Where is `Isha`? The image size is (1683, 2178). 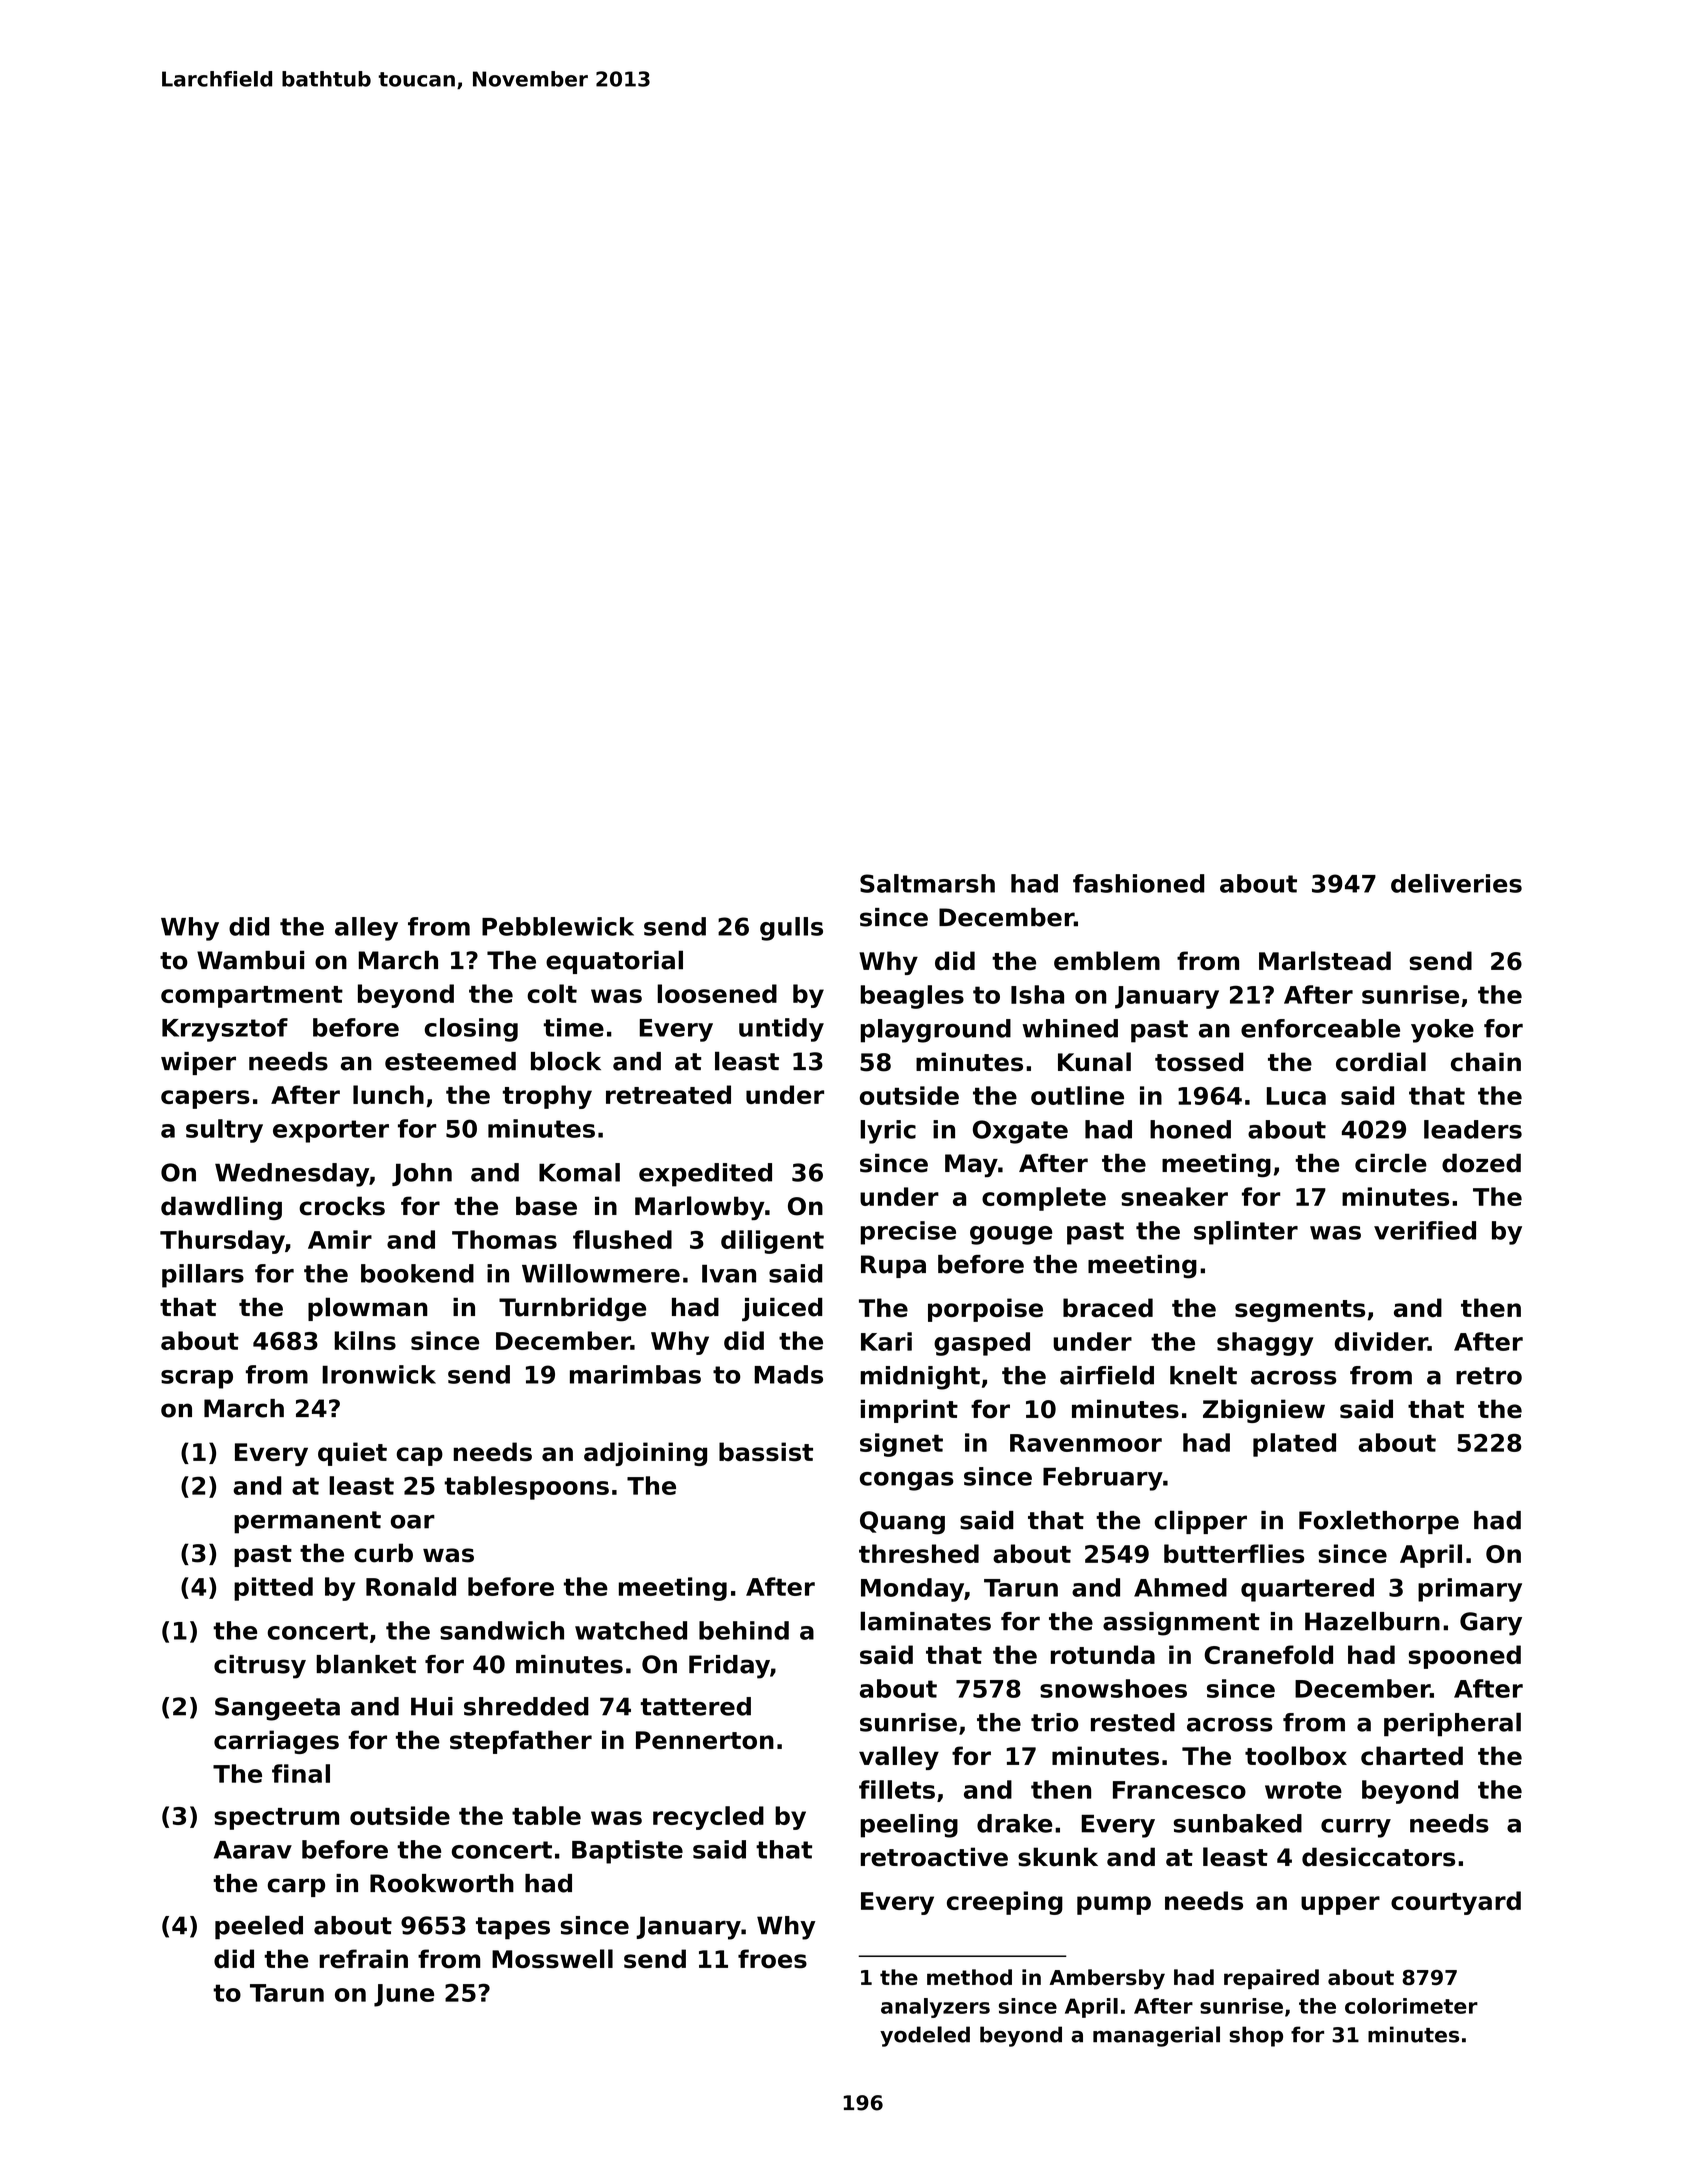 Isha is located at coordinates (1037, 994).
